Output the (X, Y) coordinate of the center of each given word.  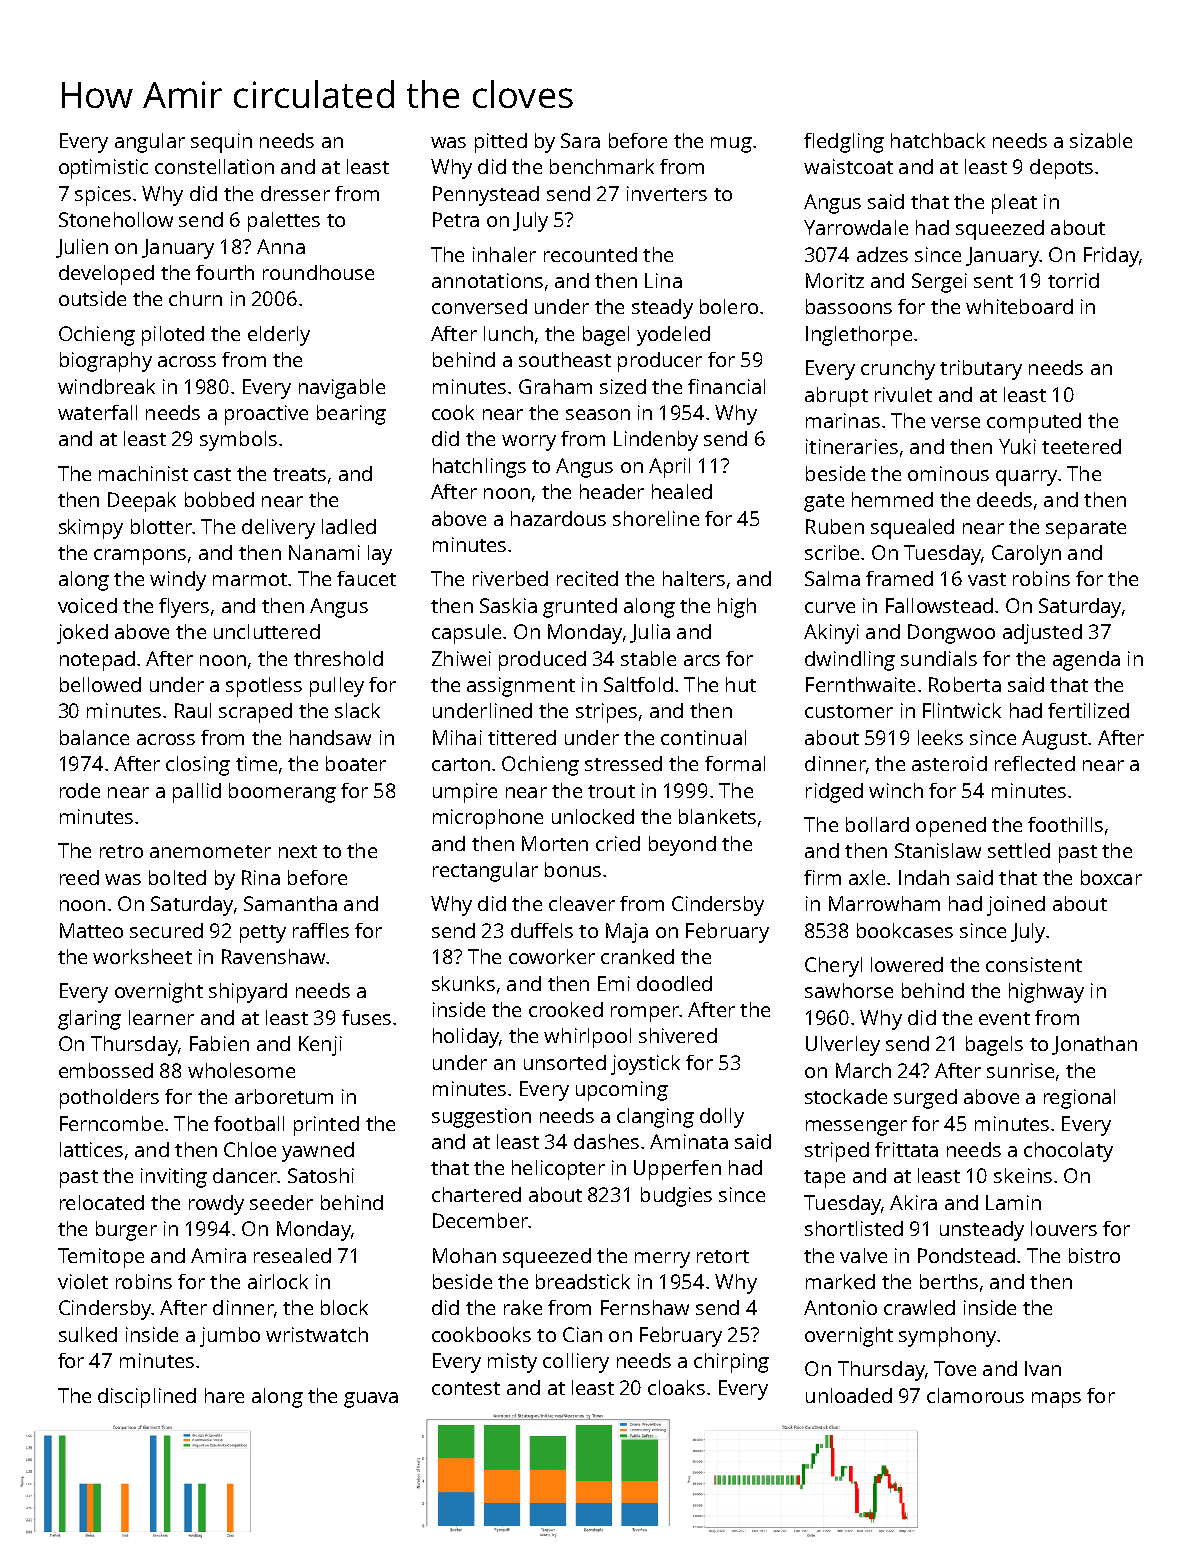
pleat (1014, 204)
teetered (1081, 446)
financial (726, 386)
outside (92, 298)
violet (83, 1281)
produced (542, 661)
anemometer (210, 851)
